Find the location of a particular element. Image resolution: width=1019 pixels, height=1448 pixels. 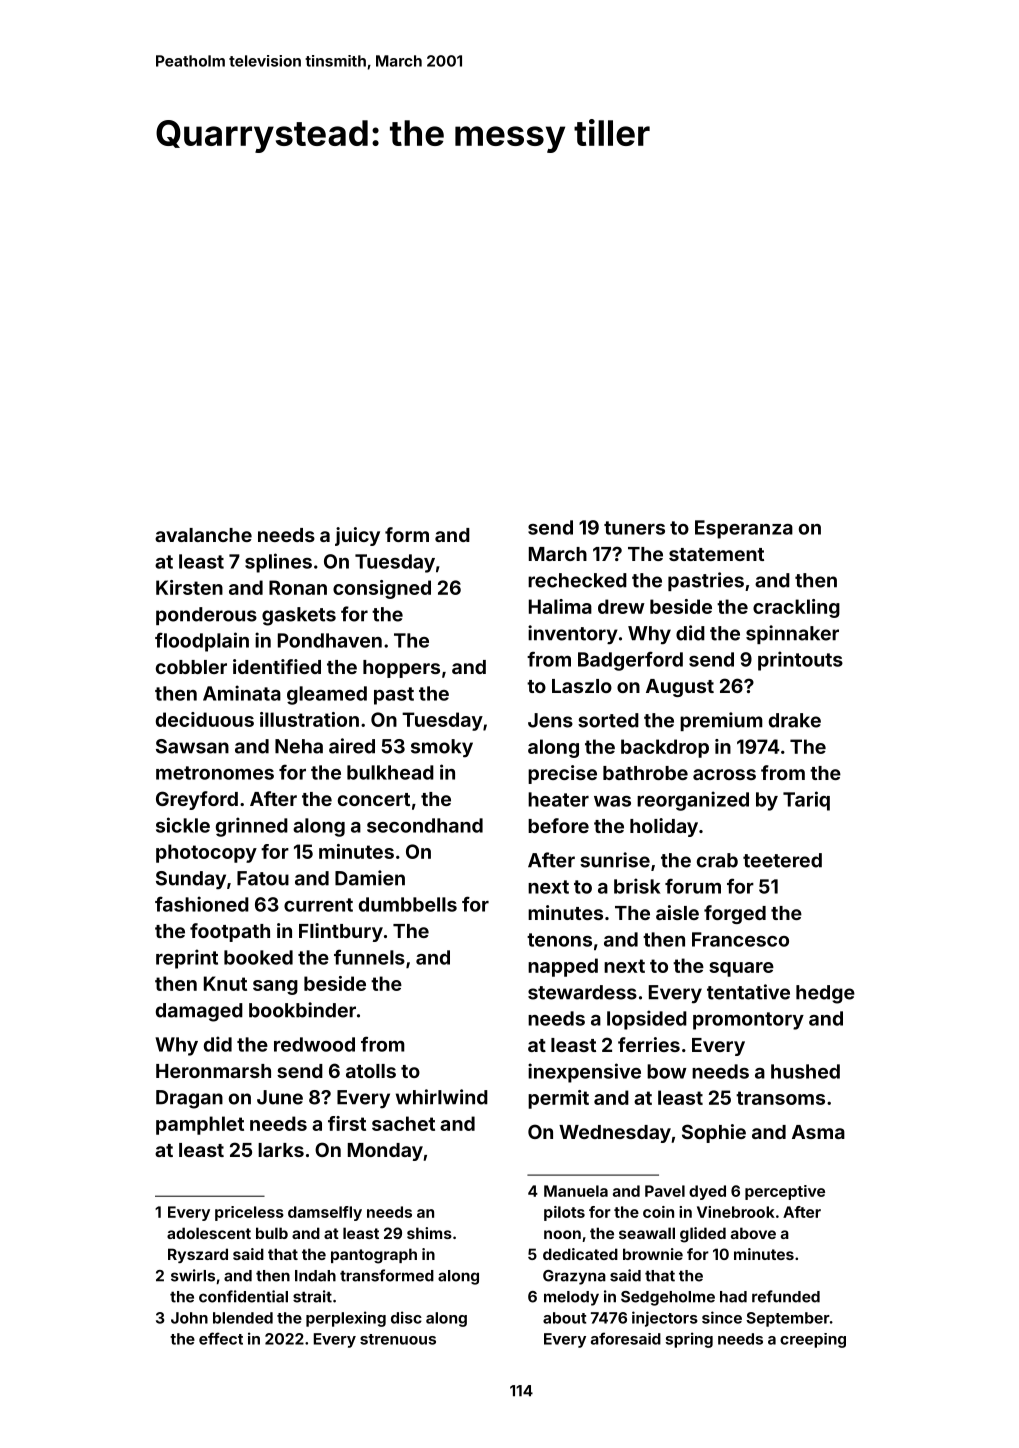

hushed is located at coordinates (805, 1071).
